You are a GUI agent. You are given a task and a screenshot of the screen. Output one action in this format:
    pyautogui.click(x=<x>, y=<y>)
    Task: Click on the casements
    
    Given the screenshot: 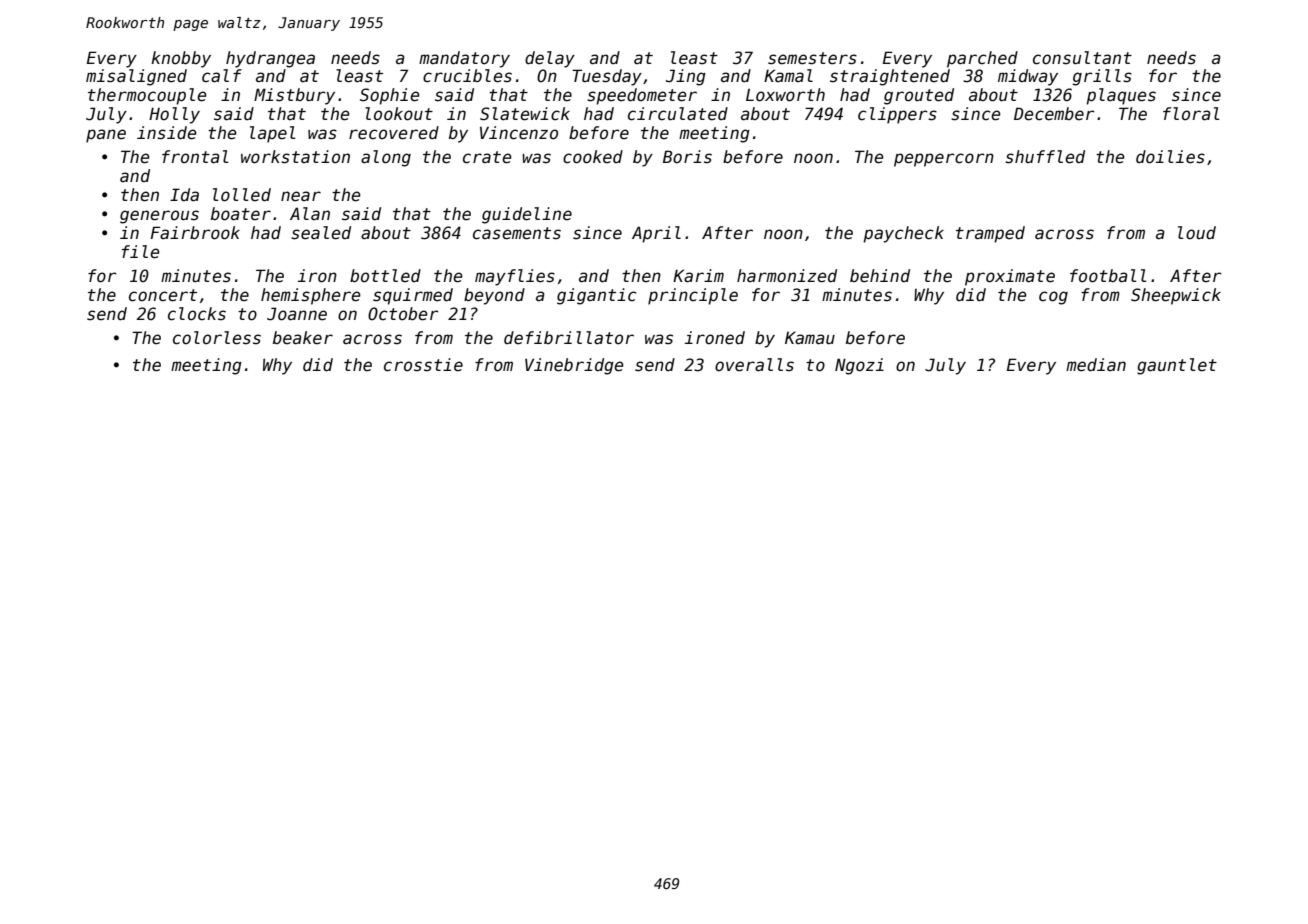 What is the action you would take?
    pyautogui.click(x=517, y=233)
